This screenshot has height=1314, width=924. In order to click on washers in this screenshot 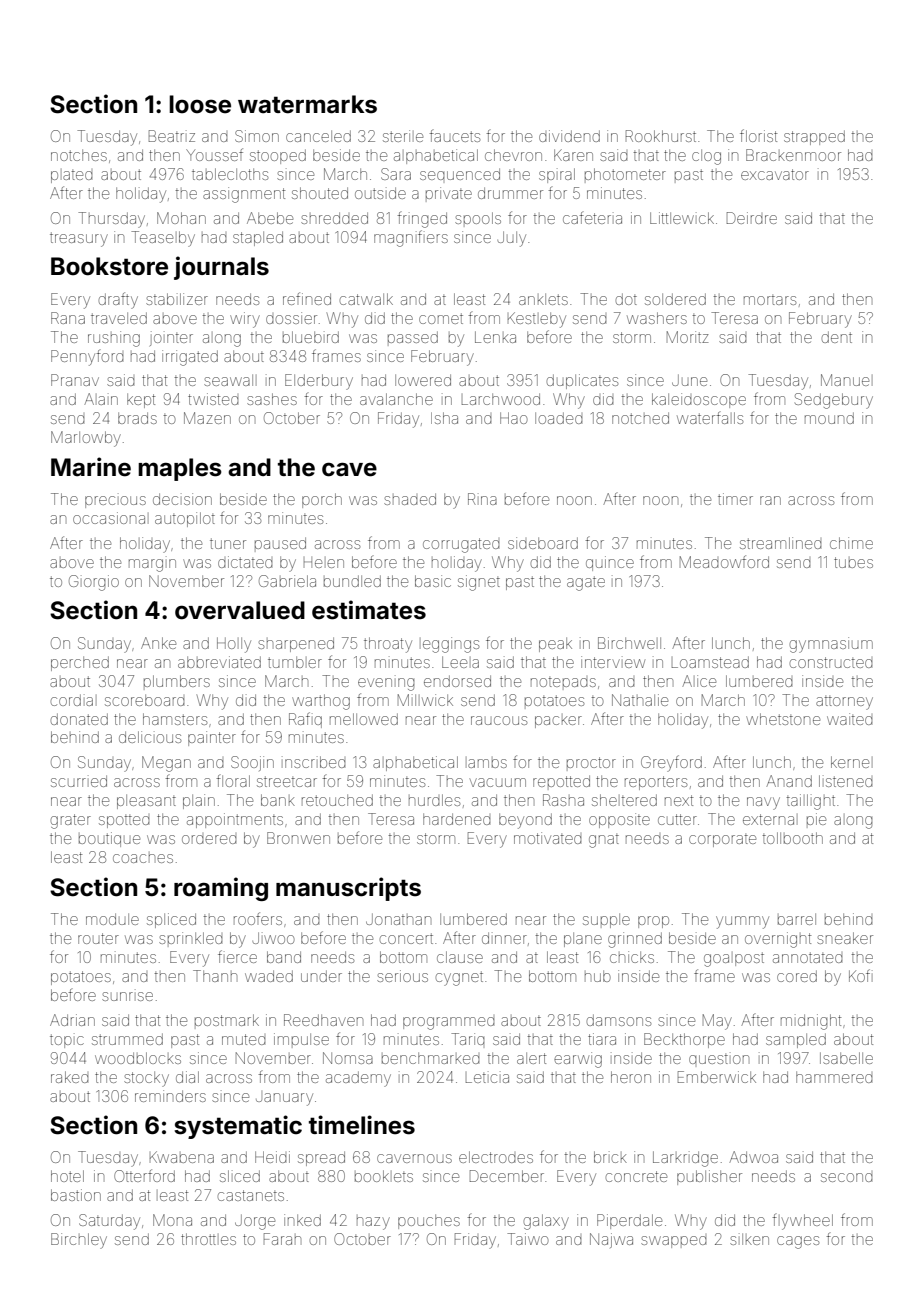, I will do `click(657, 318)`.
